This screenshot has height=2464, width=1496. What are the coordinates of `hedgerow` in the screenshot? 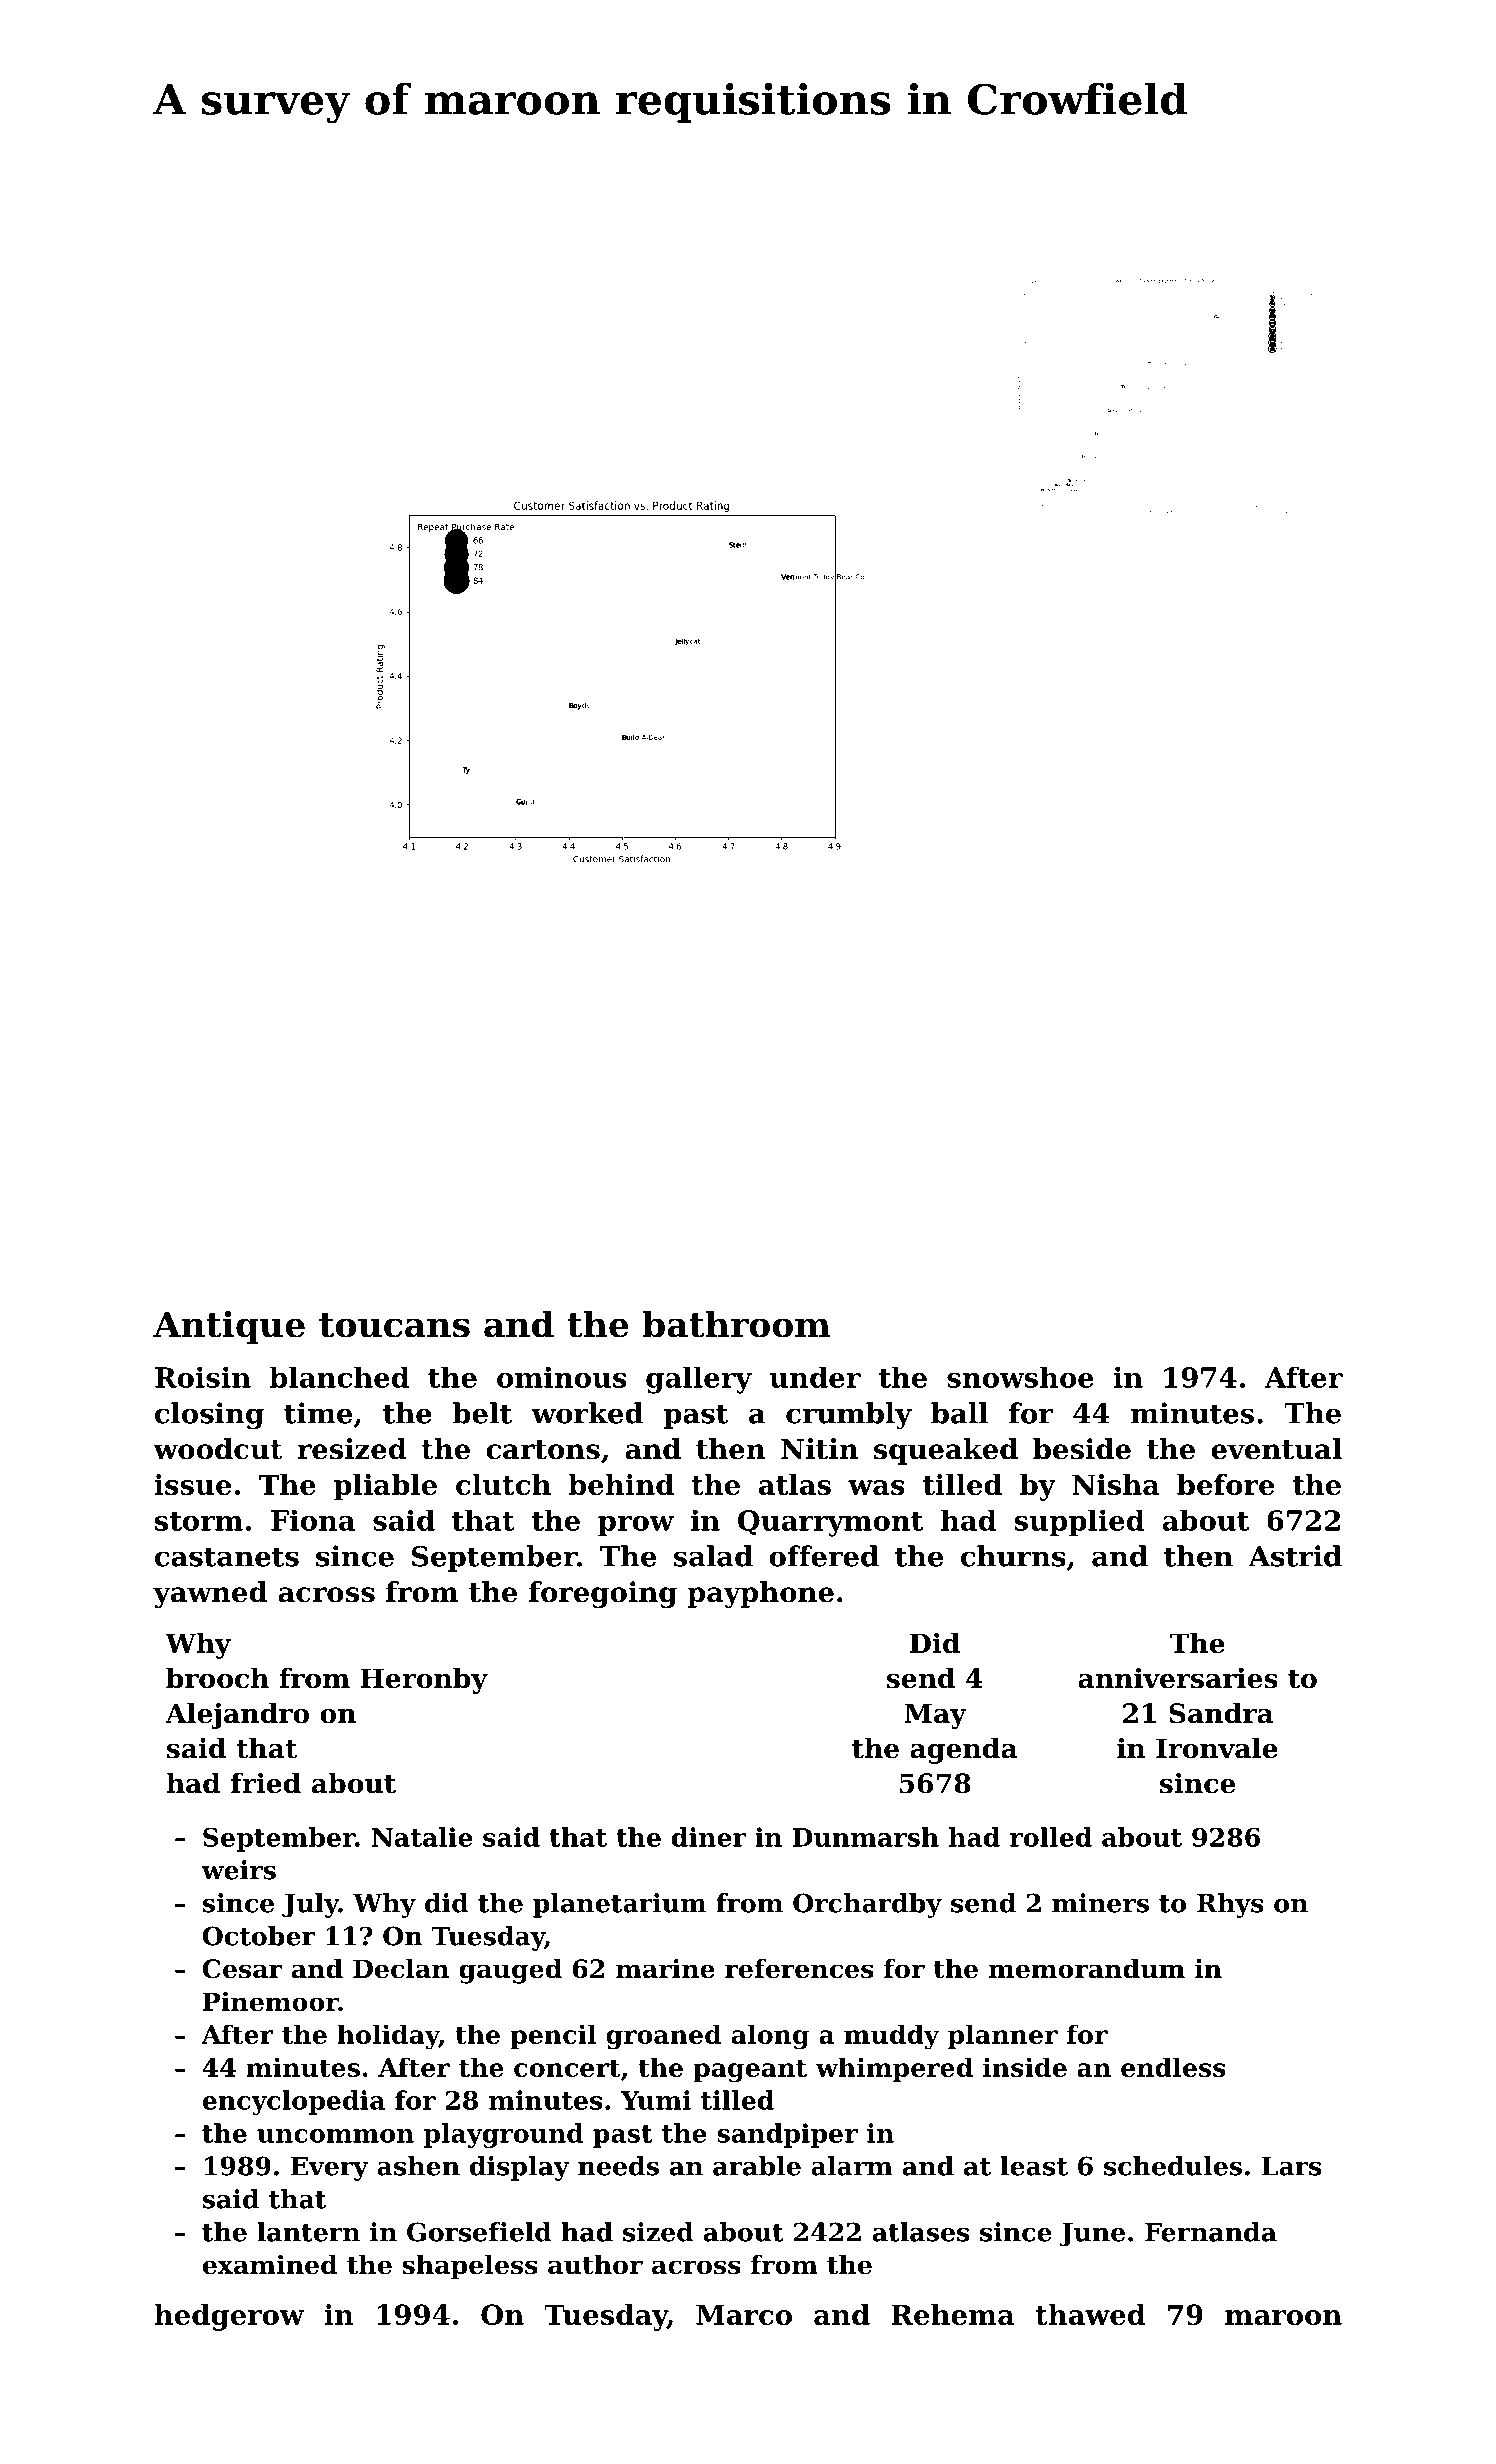 It's located at (229, 2317).
